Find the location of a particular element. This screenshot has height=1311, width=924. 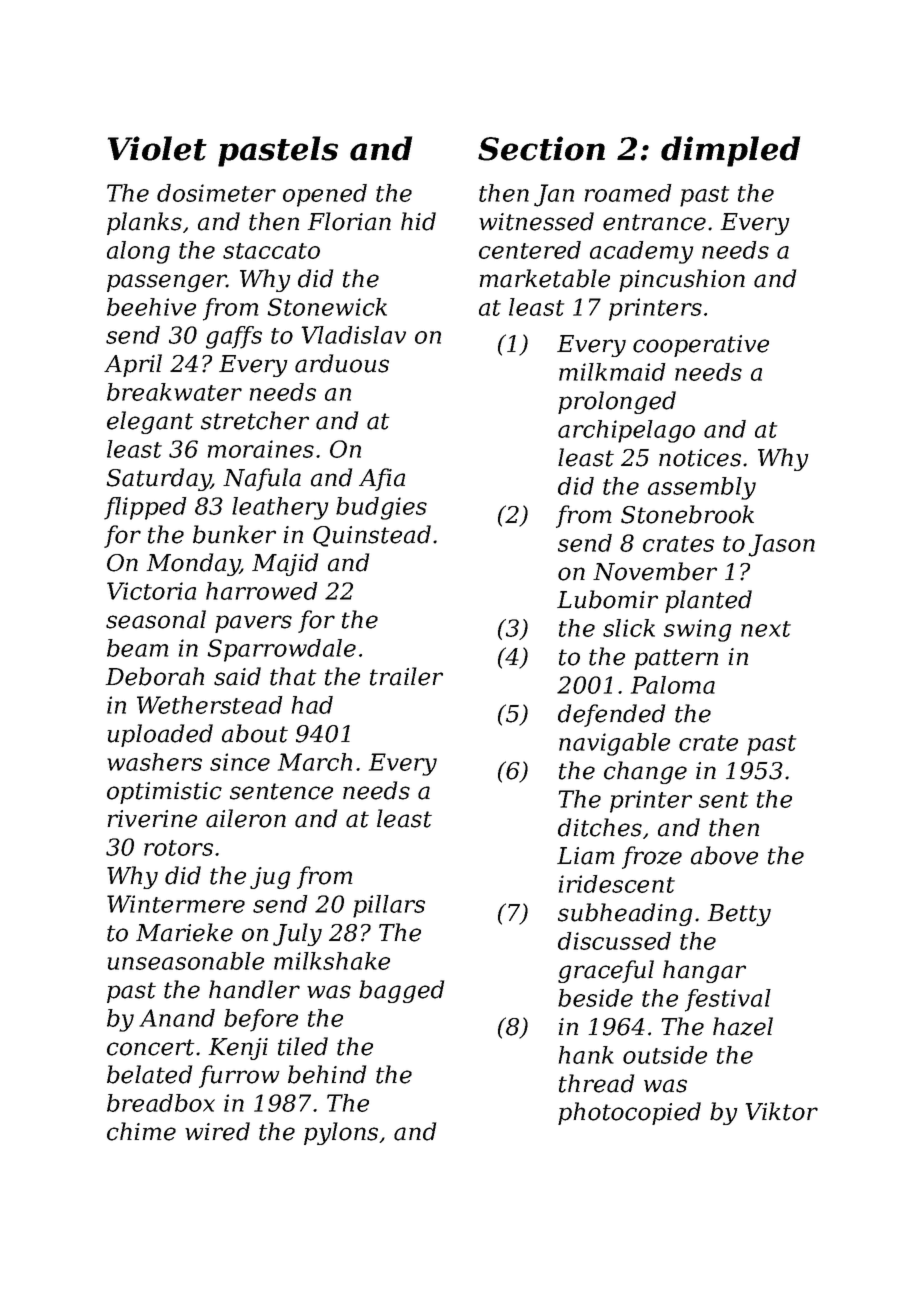

slick is located at coordinates (629, 628).
